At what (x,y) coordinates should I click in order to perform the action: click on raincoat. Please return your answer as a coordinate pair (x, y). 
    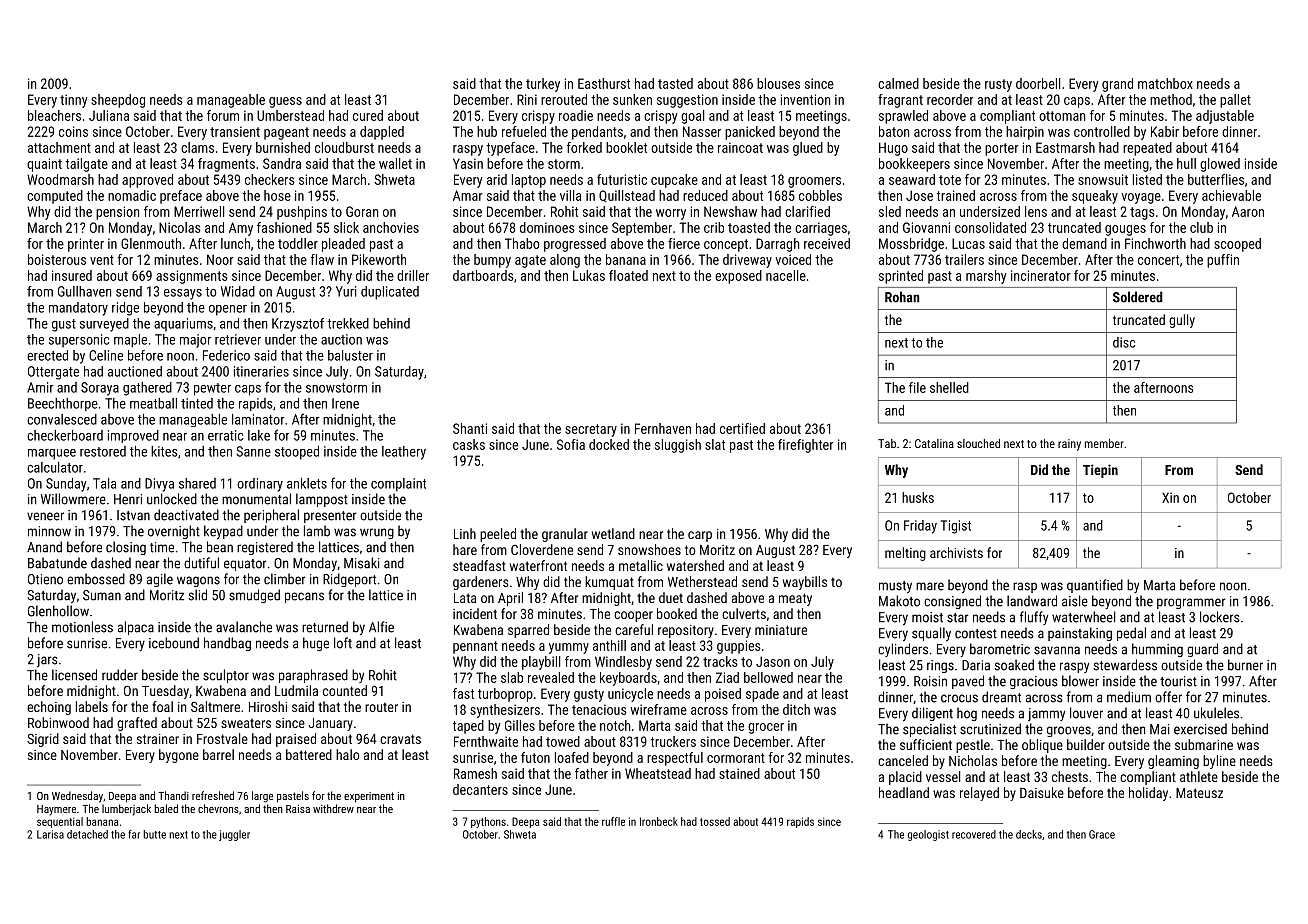
    Looking at the image, I should click on (740, 147).
